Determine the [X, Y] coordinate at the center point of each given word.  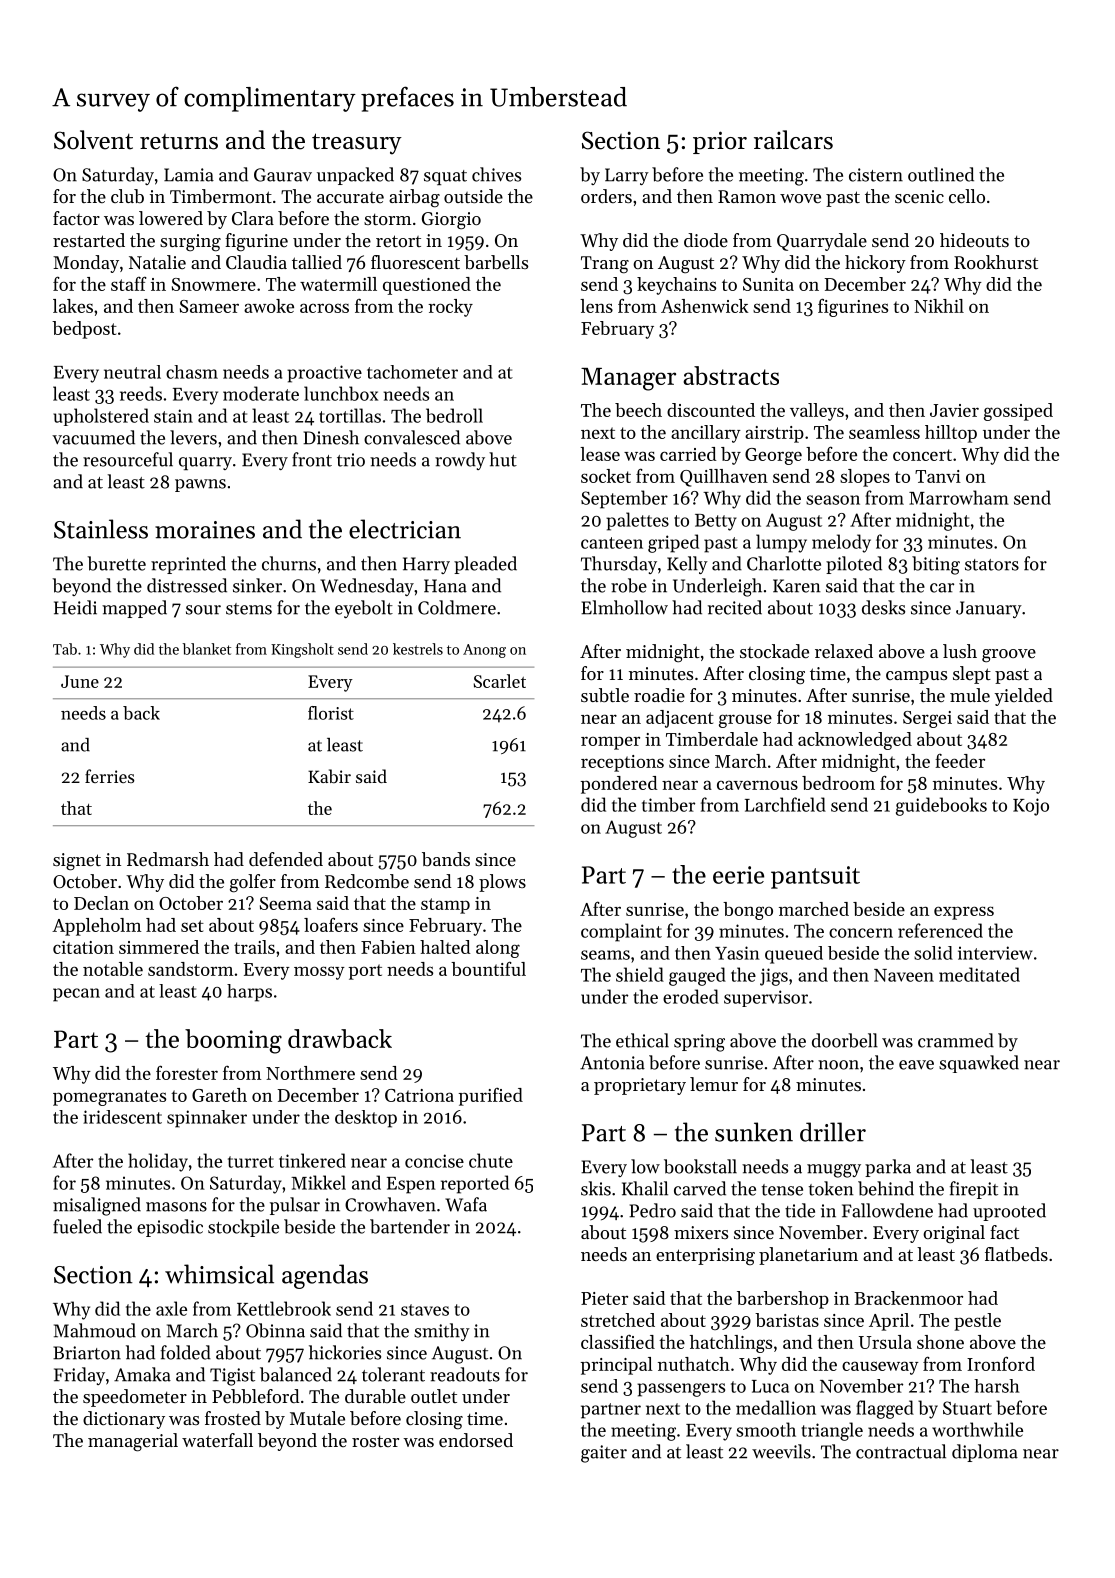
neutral [132, 372]
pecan [76, 995]
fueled [77, 1226]
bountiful [488, 968]
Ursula [885, 1342]
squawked [979, 1064]
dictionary [124, 1420]
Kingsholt [302, 650]
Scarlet [500, 681]
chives [496, 174]
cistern [876, 175]
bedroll [454, 415]
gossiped [1018, 412]
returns [179, 142]
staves [425, 1310]
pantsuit [815, 877]
